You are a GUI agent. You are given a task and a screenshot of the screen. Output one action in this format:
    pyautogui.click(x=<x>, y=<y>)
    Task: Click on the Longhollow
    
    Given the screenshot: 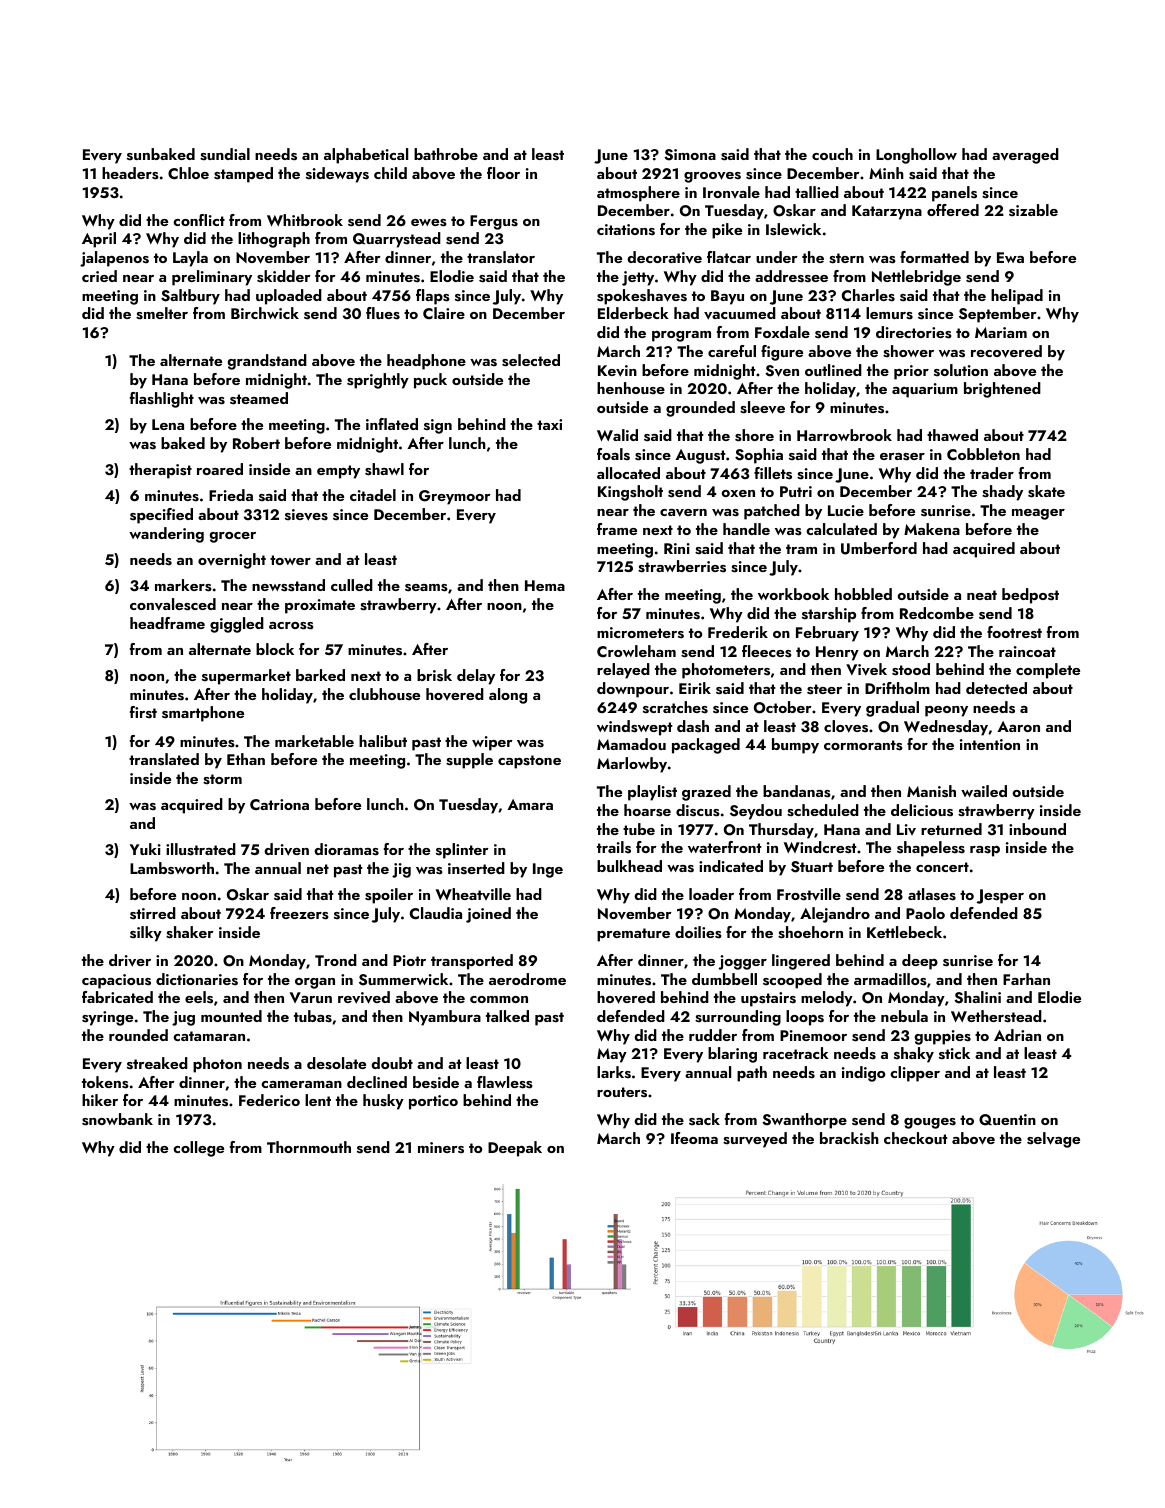 What is the action you would take?
    pyautogui.click(x=916, y=156)
